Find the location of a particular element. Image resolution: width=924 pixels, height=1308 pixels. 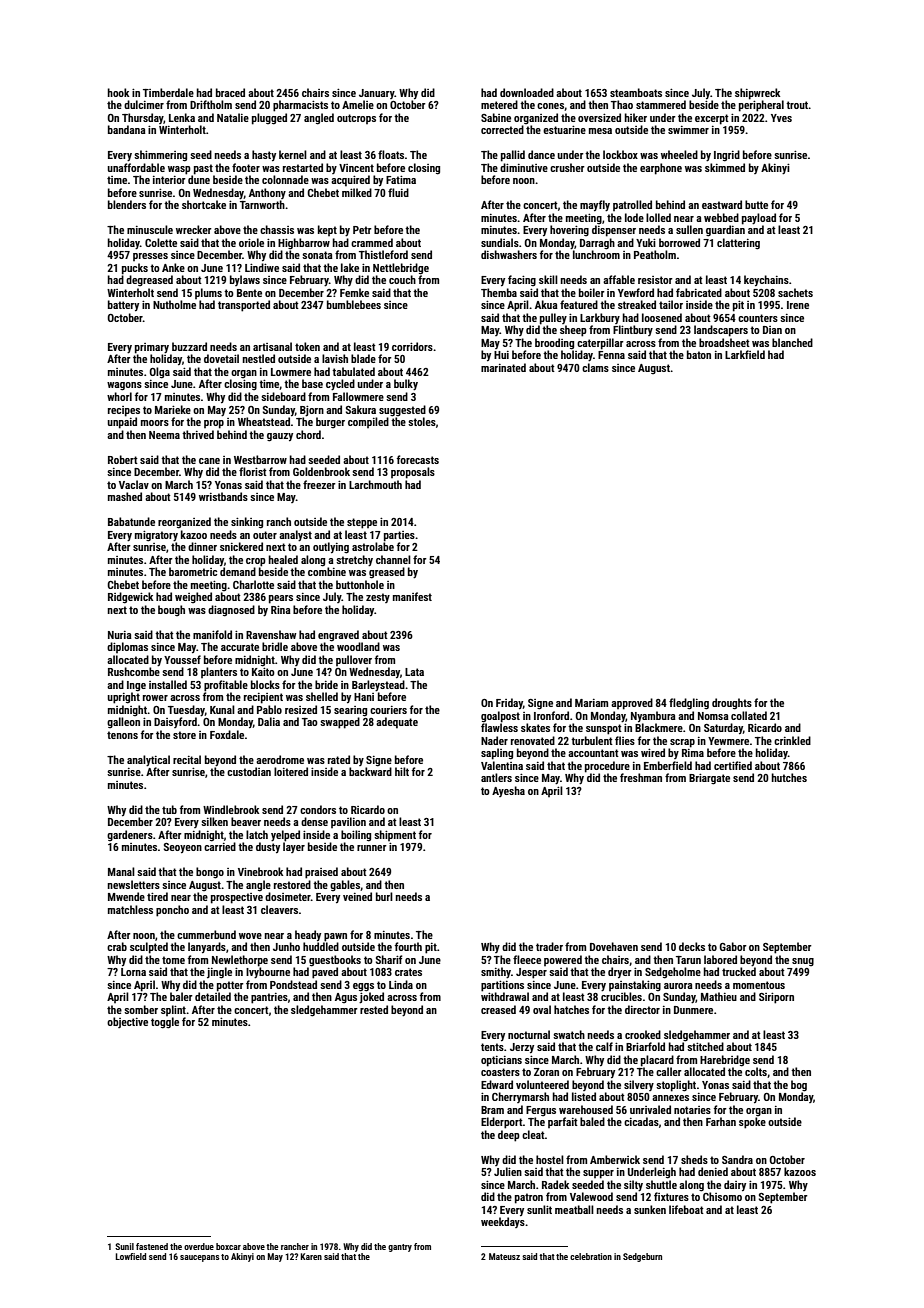

recital is located at coordinates (187, 759).
